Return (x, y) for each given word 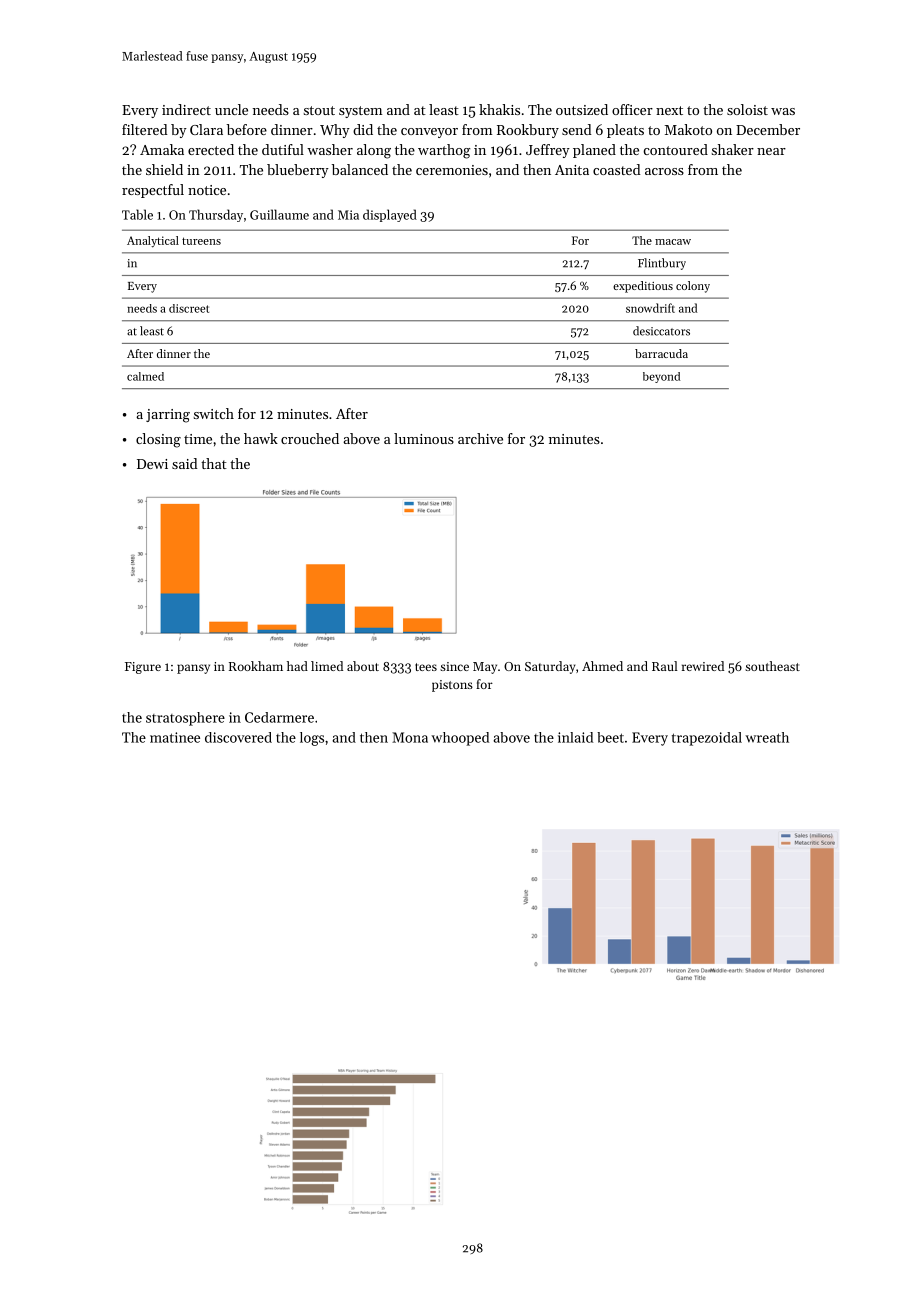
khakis (499, 109)
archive (480, 438)
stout (319, 110)
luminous (424, 438)
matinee (175, 737)
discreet (189, 308)
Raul (665, 666)
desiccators (661, 331)
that (214, 463)
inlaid (575, 737)
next (669, 110)
